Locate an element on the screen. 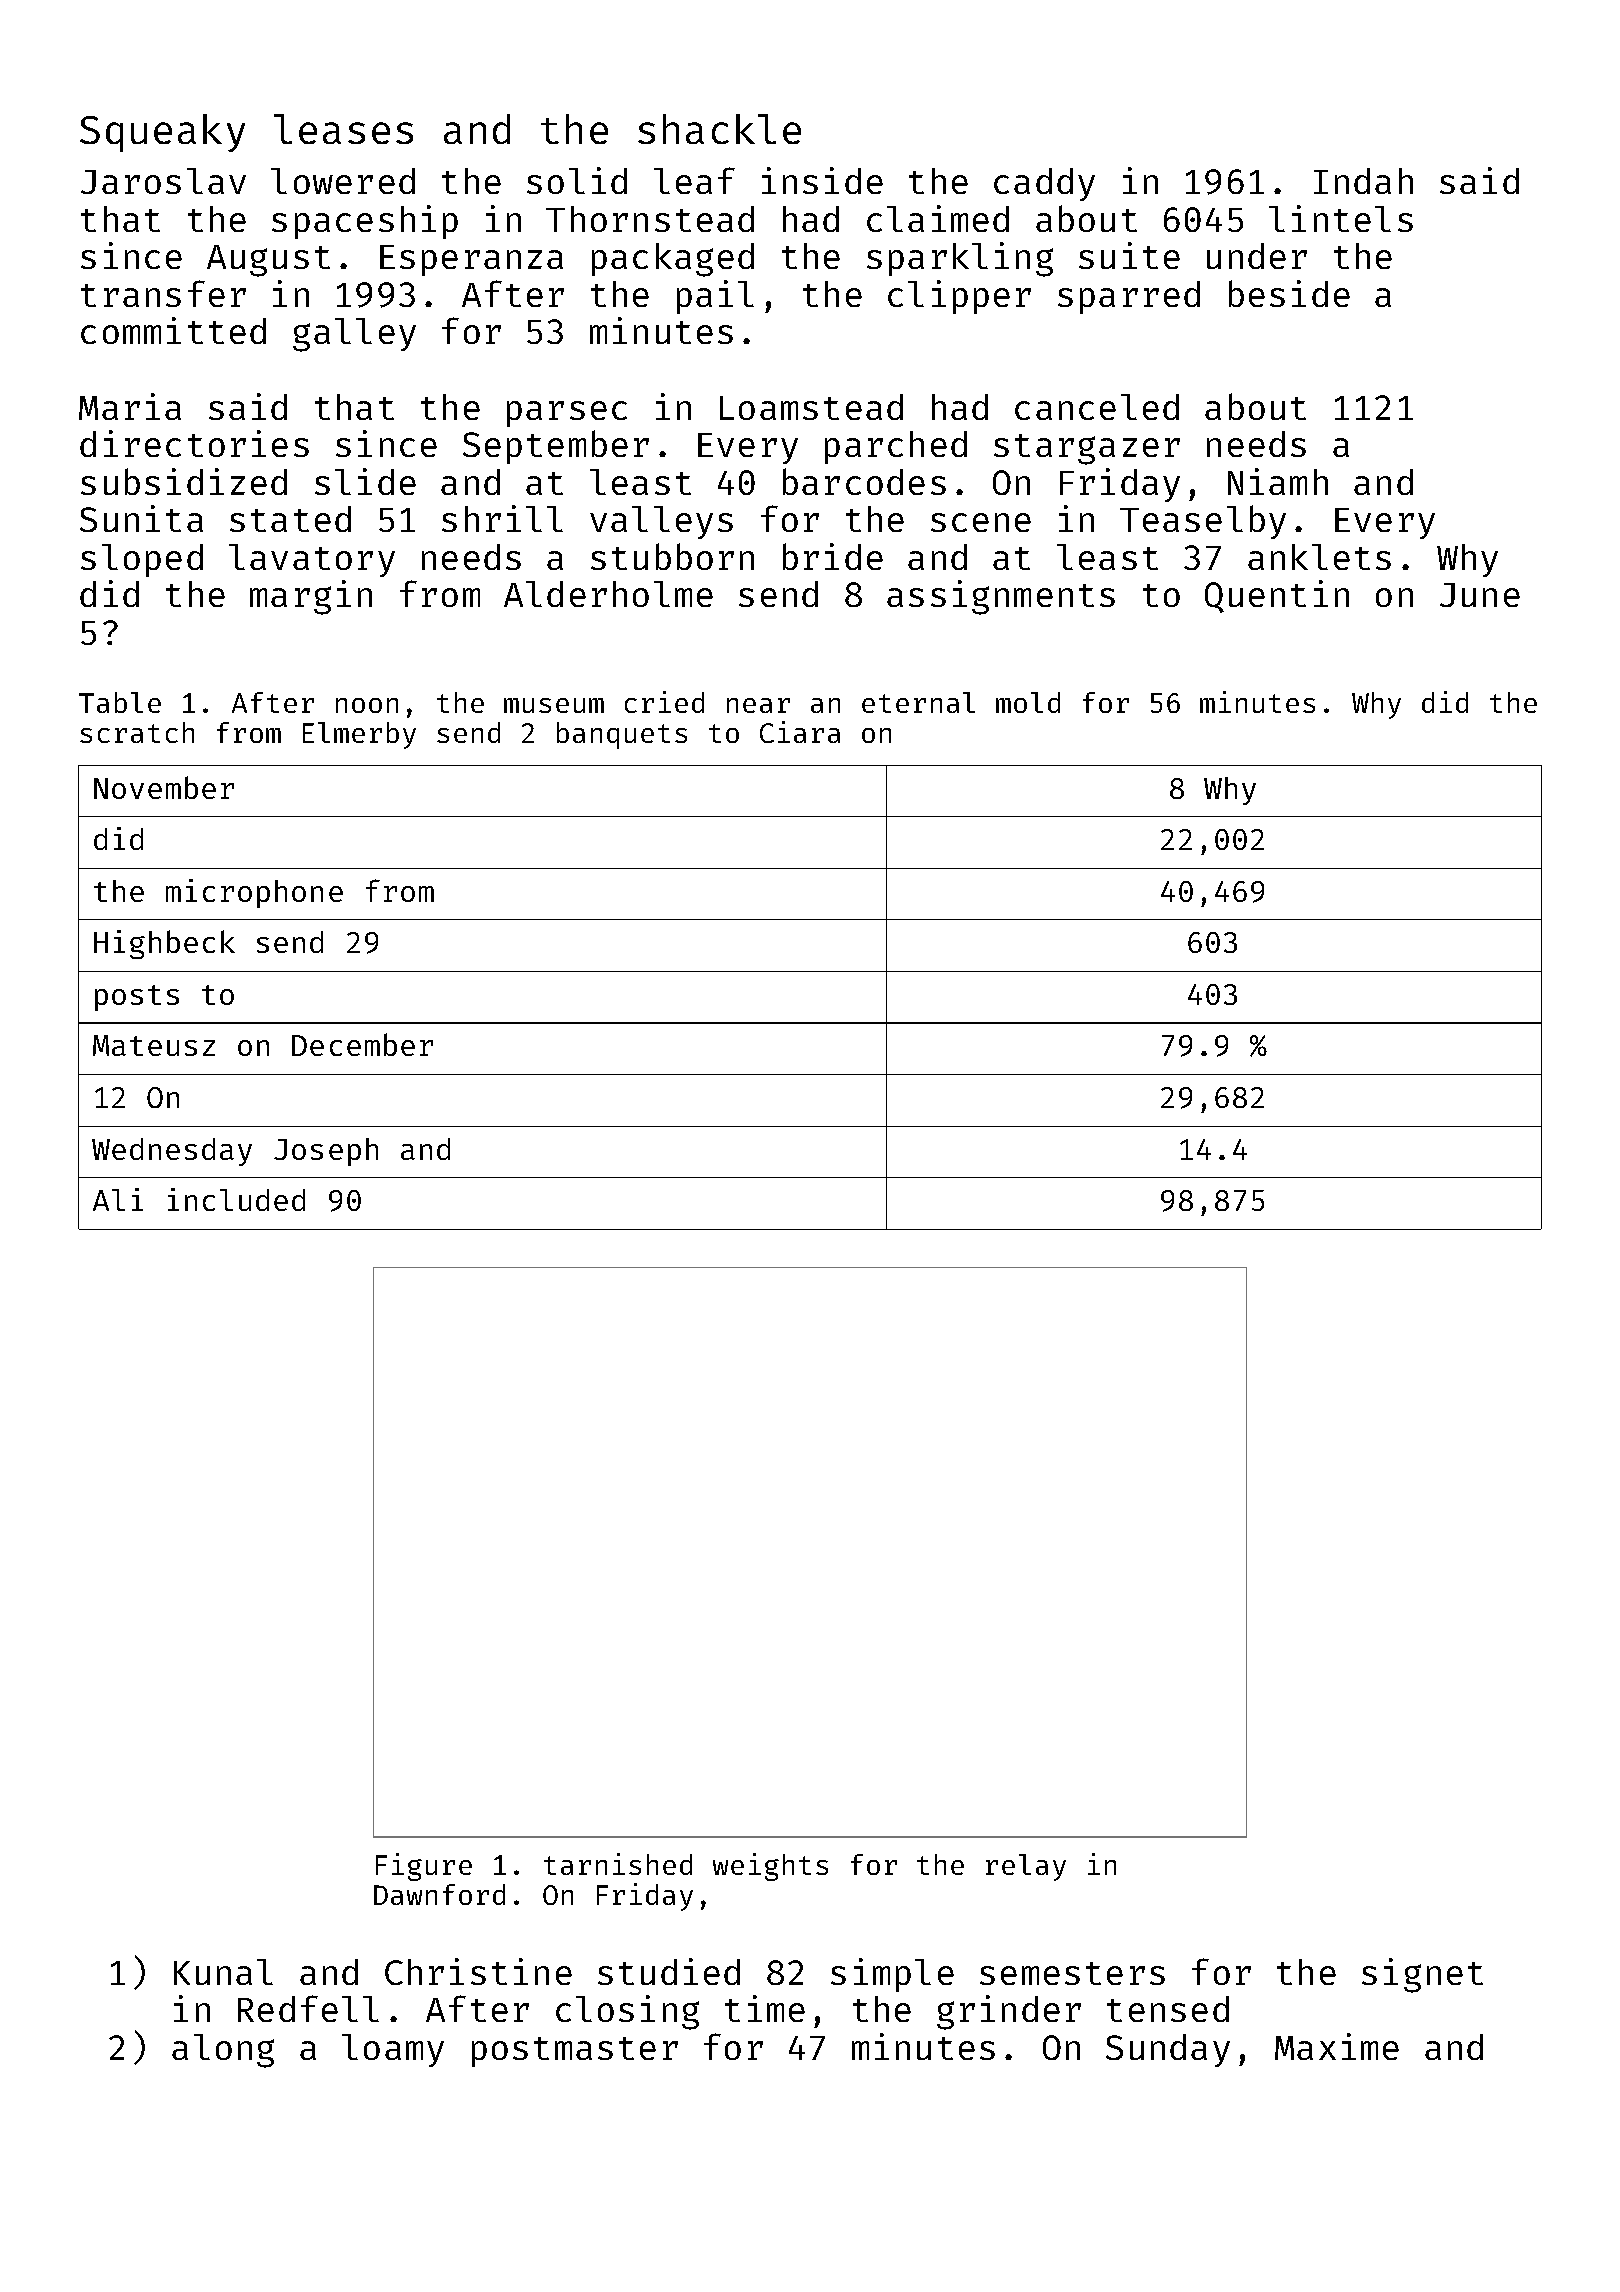 This screenshot has height=2292, width=1620. along is located at coordinates (223, 2051).
